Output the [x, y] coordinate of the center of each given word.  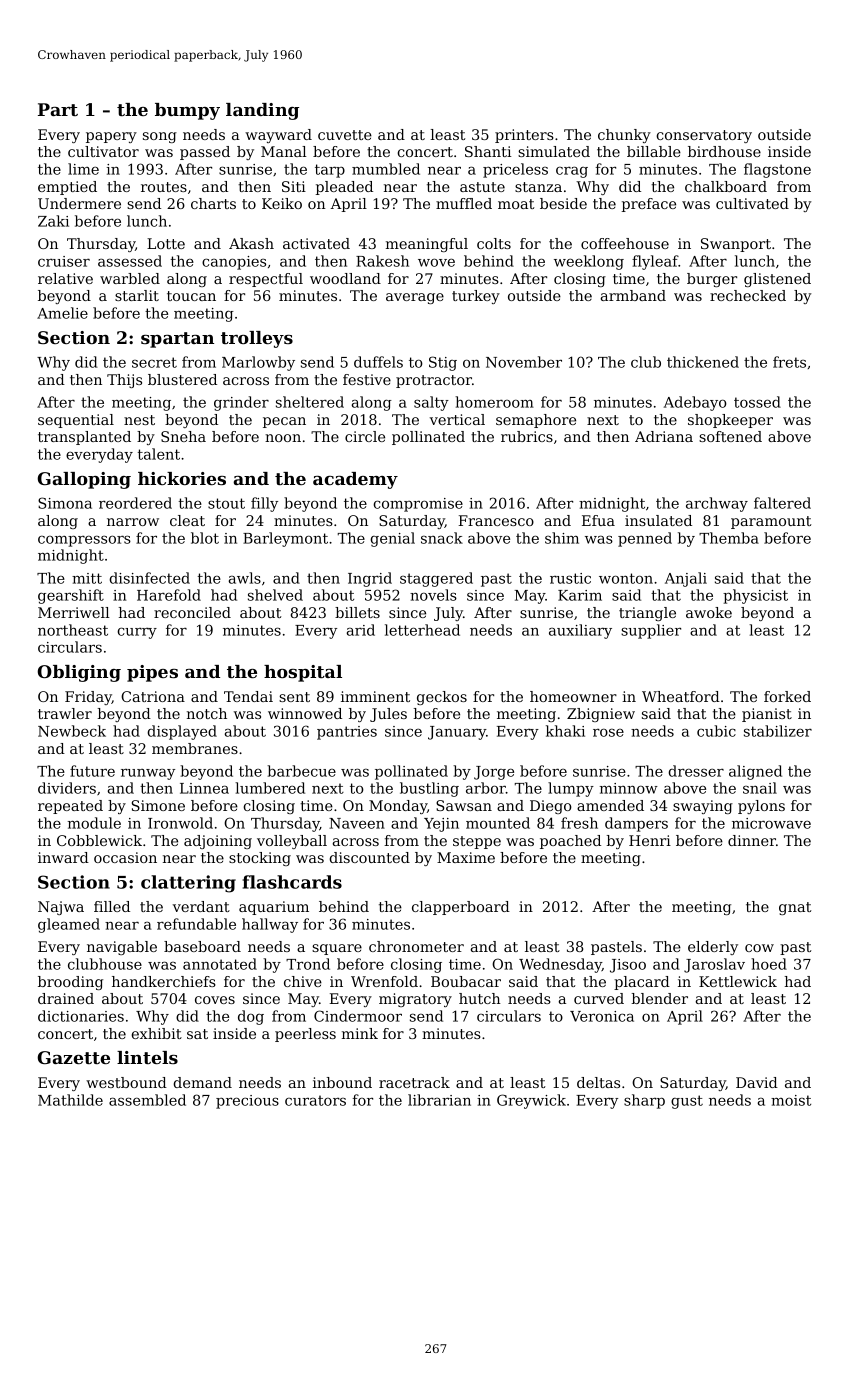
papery [111, 137]
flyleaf [655, 262]
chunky [624, 136]
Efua [598, 520]
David [757, 1082]
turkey [476, 297]
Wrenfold [384, 981]
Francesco [496, 520]
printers [524, 136]
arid [361, 630]
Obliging [79, 673]
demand [202, 1082]
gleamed [69, 925]
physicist [755, 596]
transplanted [84, 438]
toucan [191, 296]
